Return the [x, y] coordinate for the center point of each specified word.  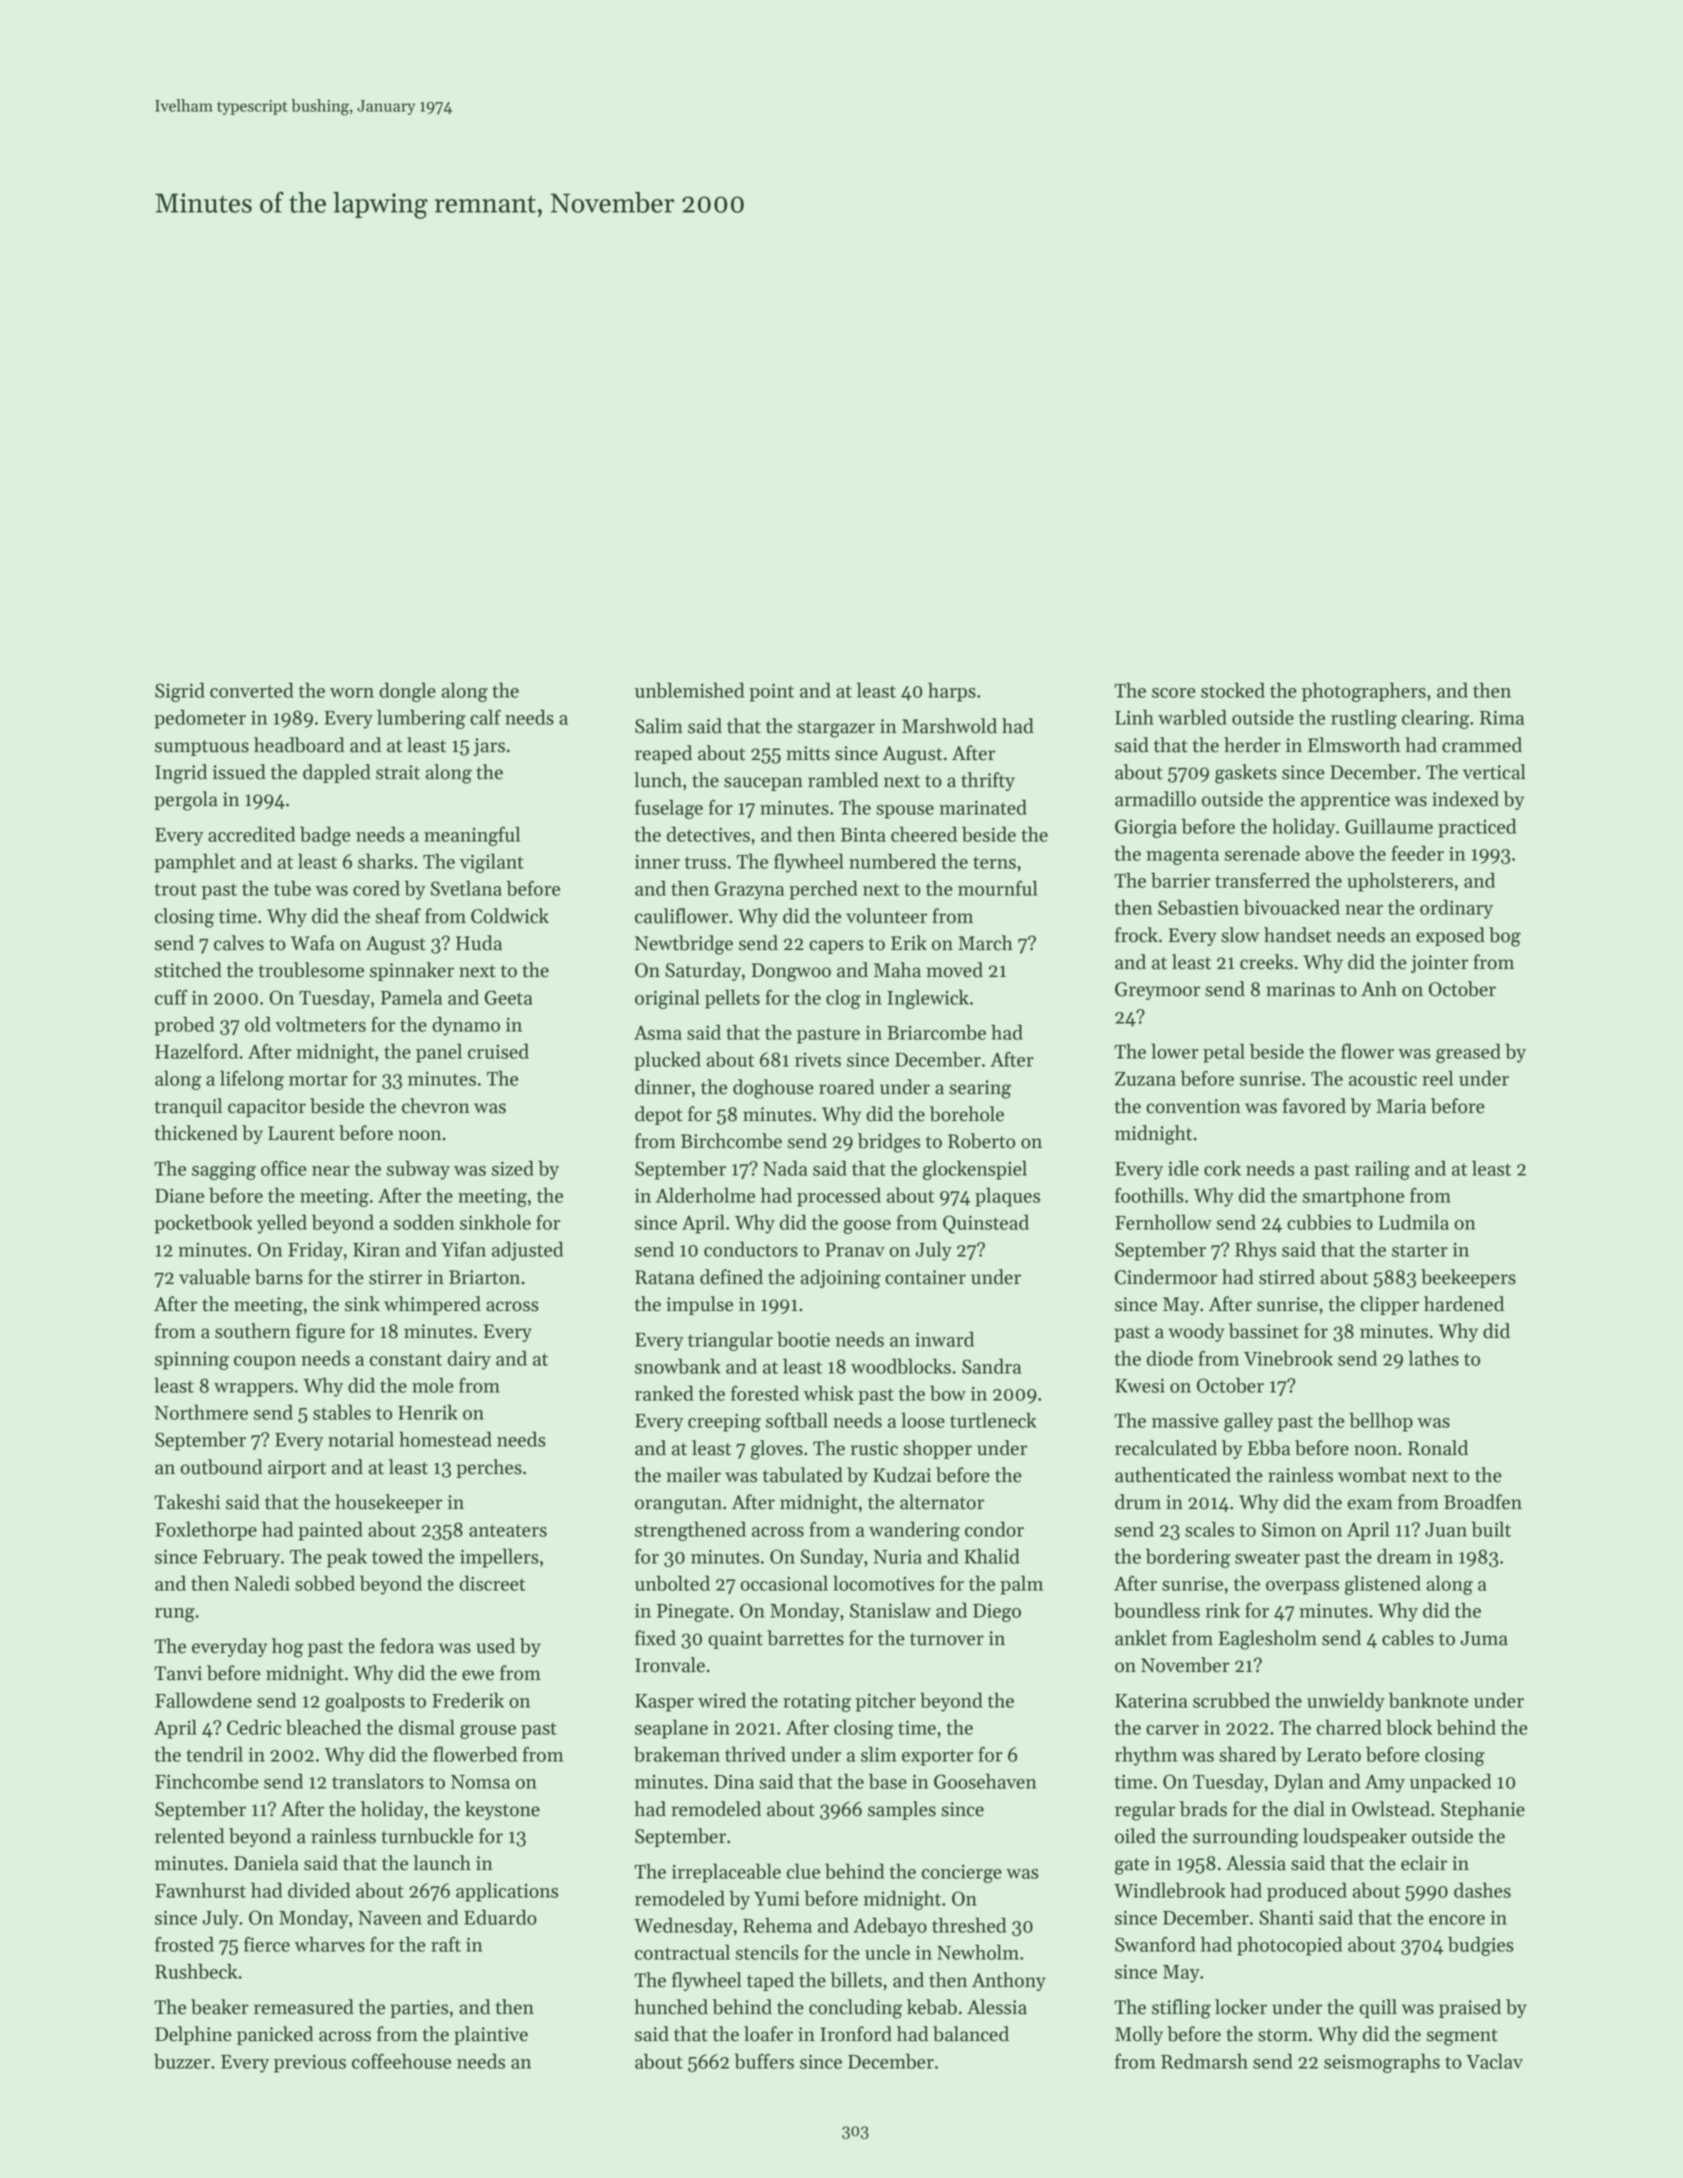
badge [325, 836]
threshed [969, 1925]
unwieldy [1346, 1702]
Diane [179, 1195]
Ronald [1438, 1448]
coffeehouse [401, 2061]
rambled [843, 780]
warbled [1192, 717]
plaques [1007, 1197]
